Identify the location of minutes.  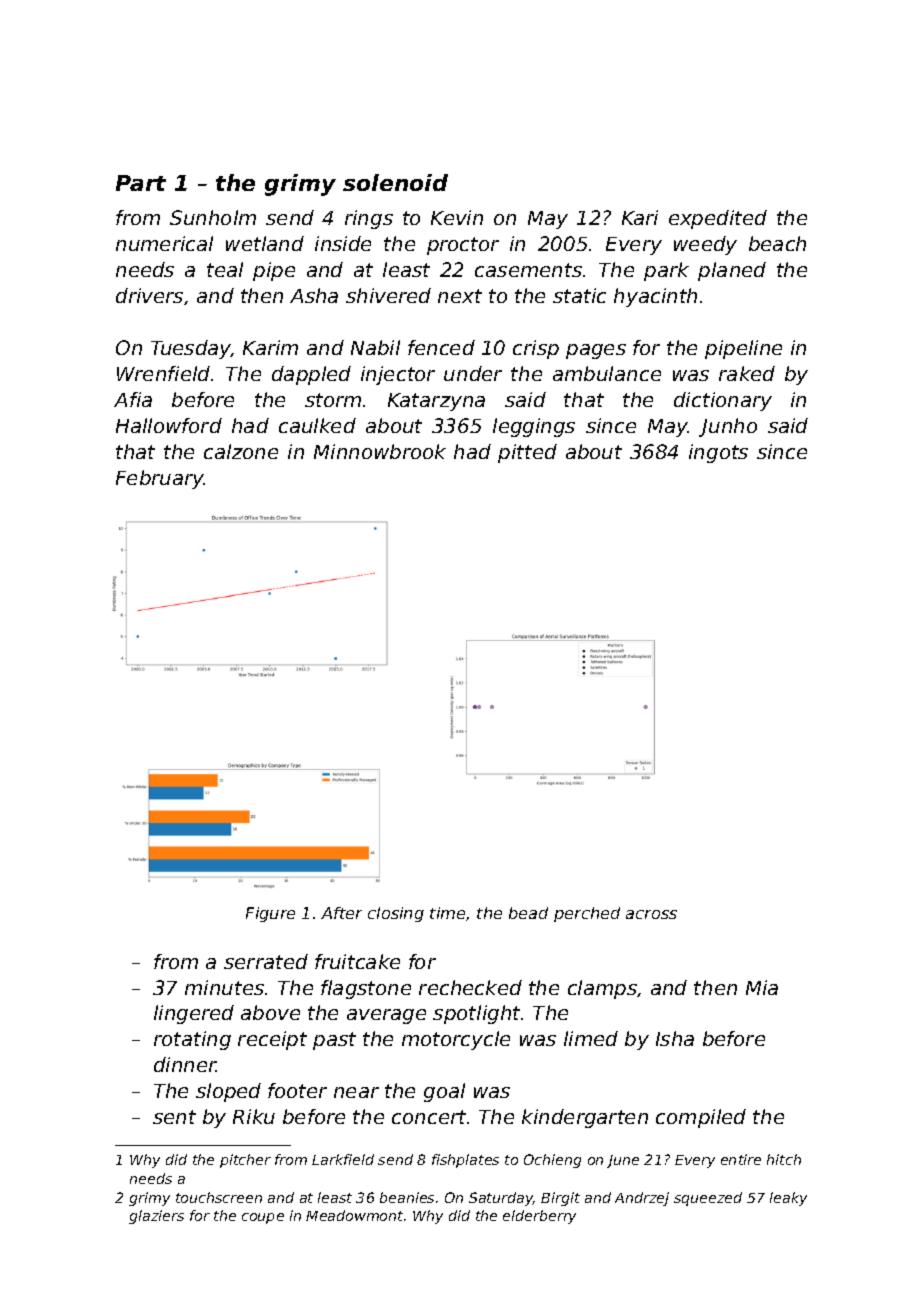
(224, 987).
